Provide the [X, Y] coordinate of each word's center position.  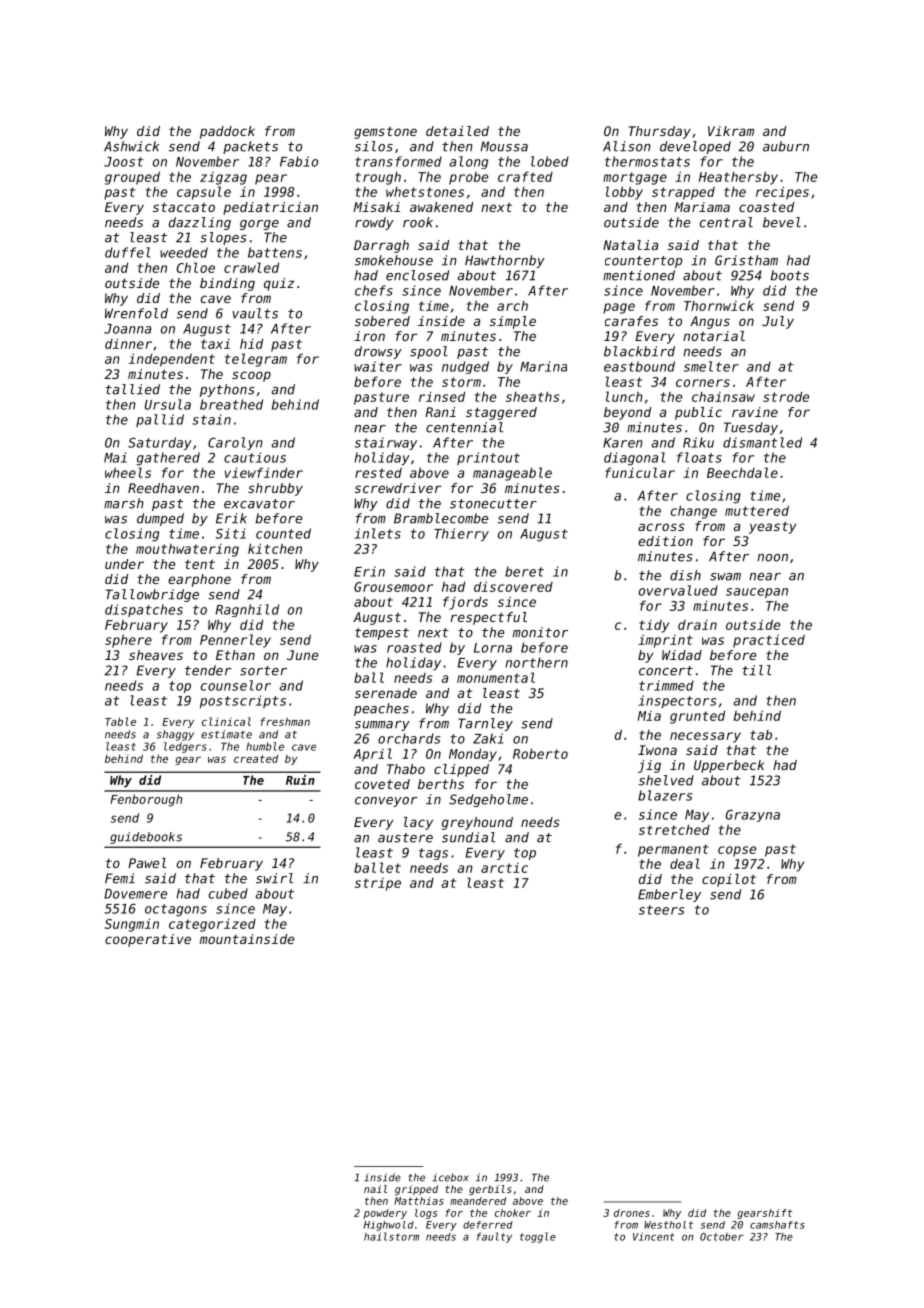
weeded [184, 252]
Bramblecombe [441, 518]
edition [665, 541]
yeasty [772, 528]
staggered [501, 413]
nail [375, 1189]
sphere [128, 641]
